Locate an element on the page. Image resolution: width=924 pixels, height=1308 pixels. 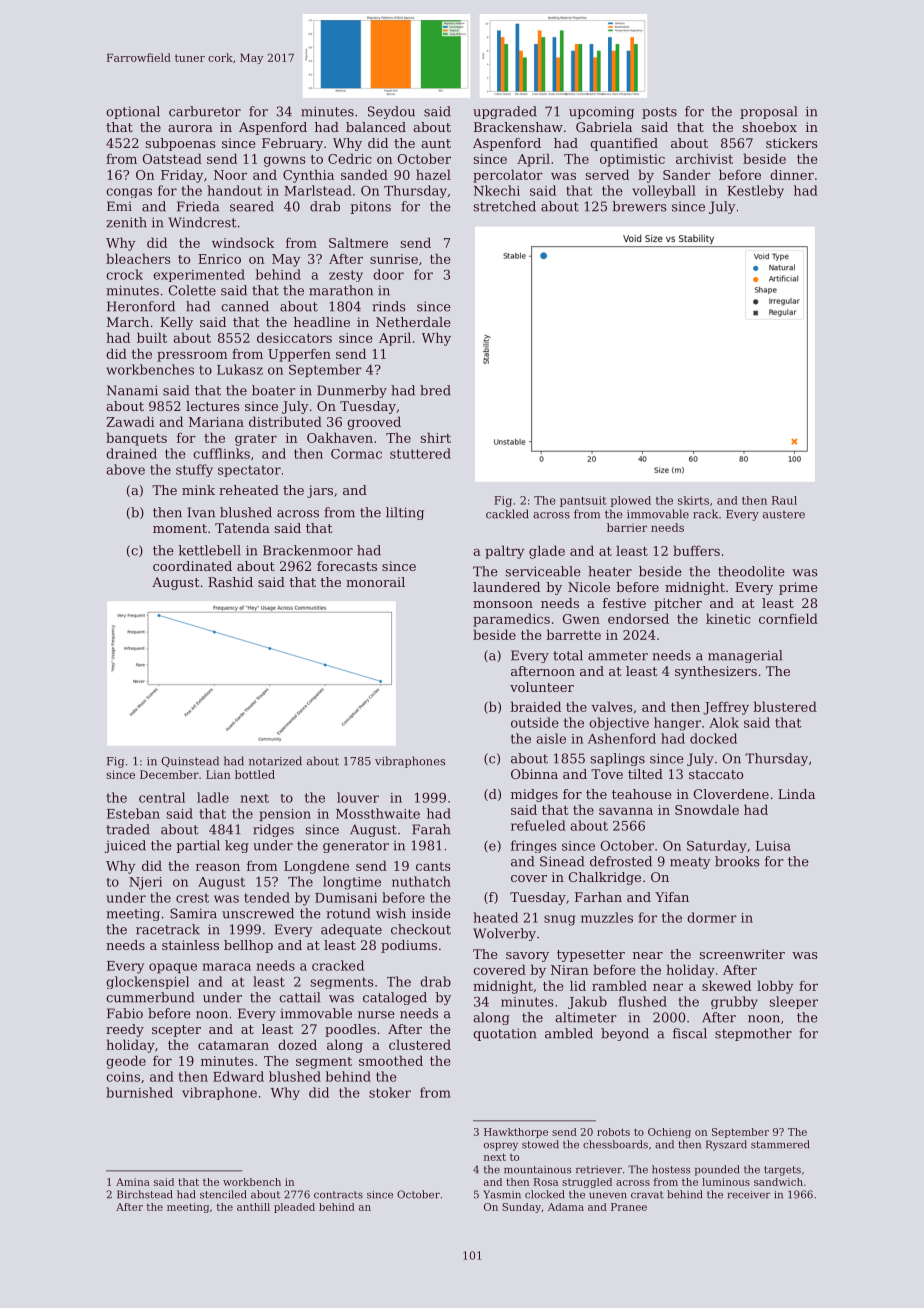
stoker is located at coordinates (390, 1092).
